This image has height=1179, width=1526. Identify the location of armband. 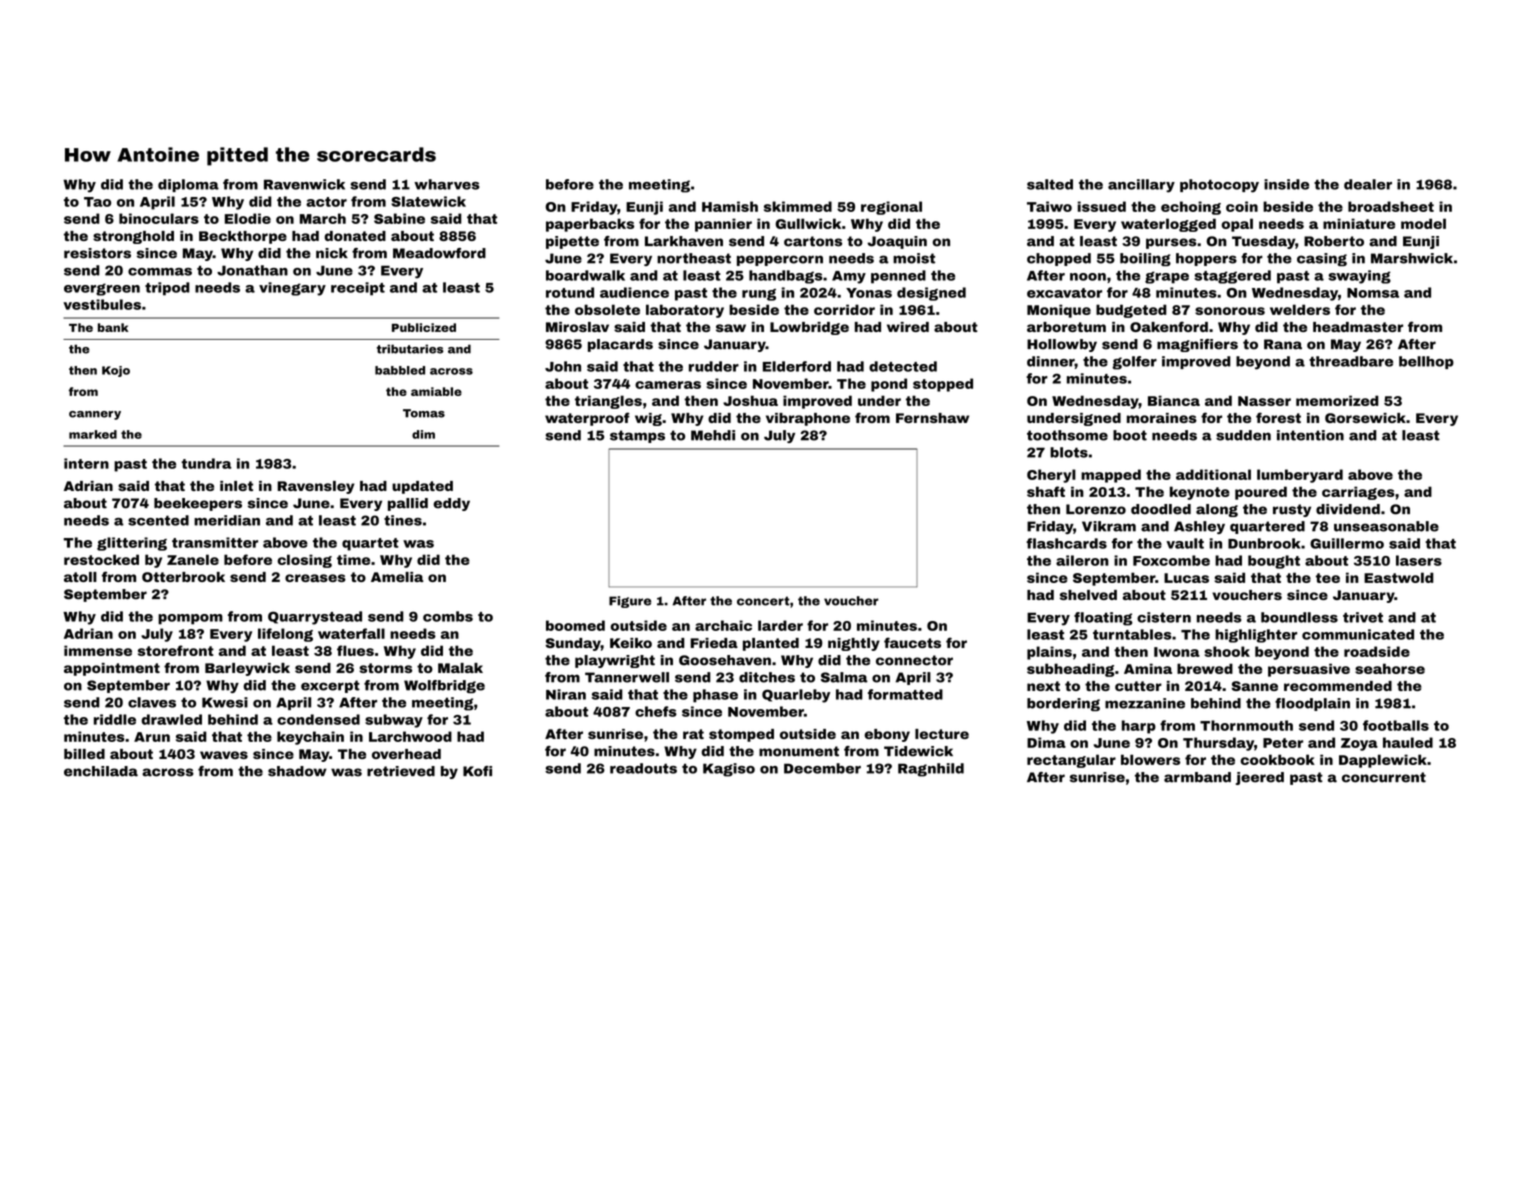
(1197, 777).
